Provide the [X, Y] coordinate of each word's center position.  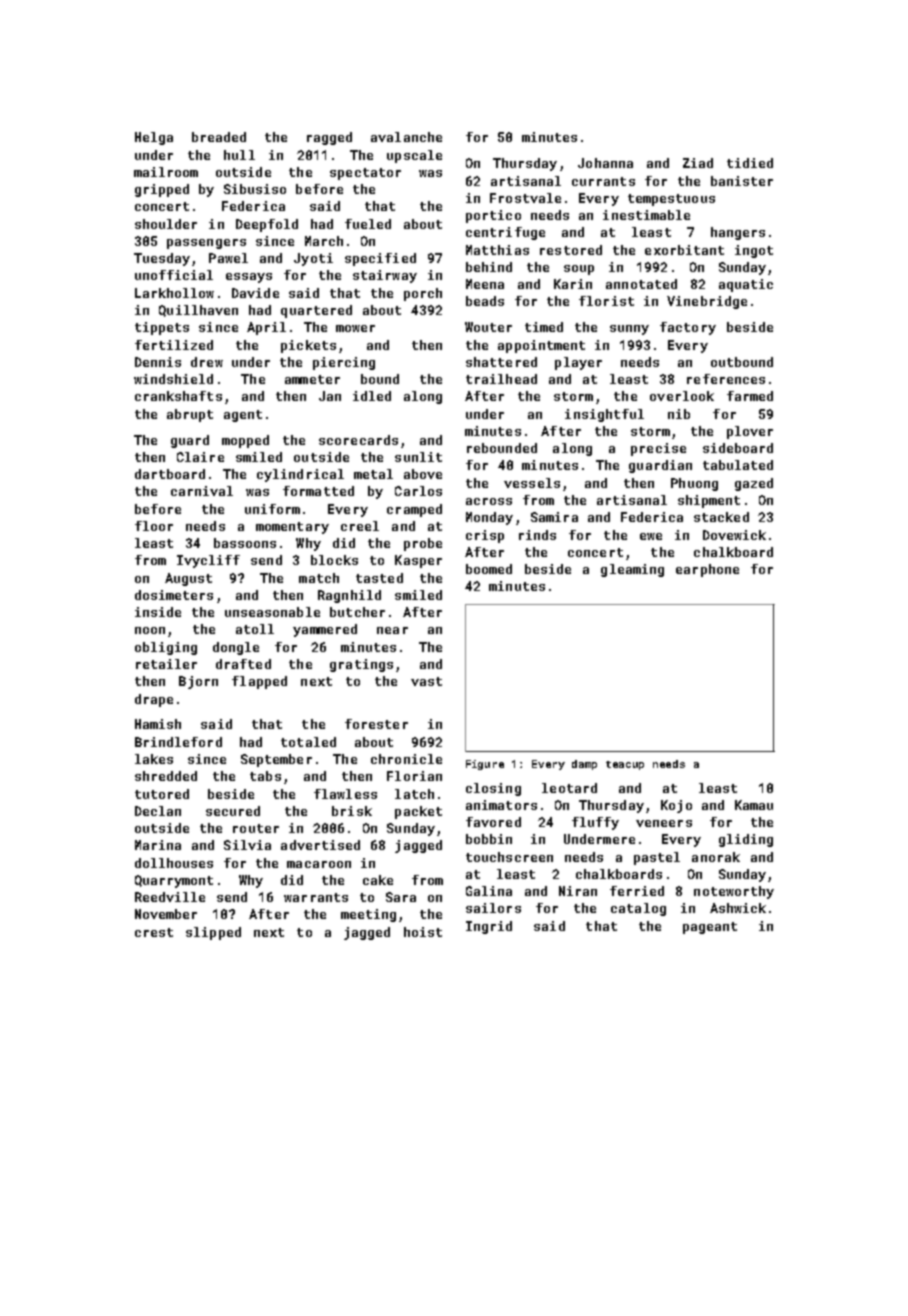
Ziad [698, 163]
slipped [213, 933]
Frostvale [525, 198]
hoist [423, 932]
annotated [641, 284]
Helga [154, 138]
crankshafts [178, 396]
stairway [385, 276]
